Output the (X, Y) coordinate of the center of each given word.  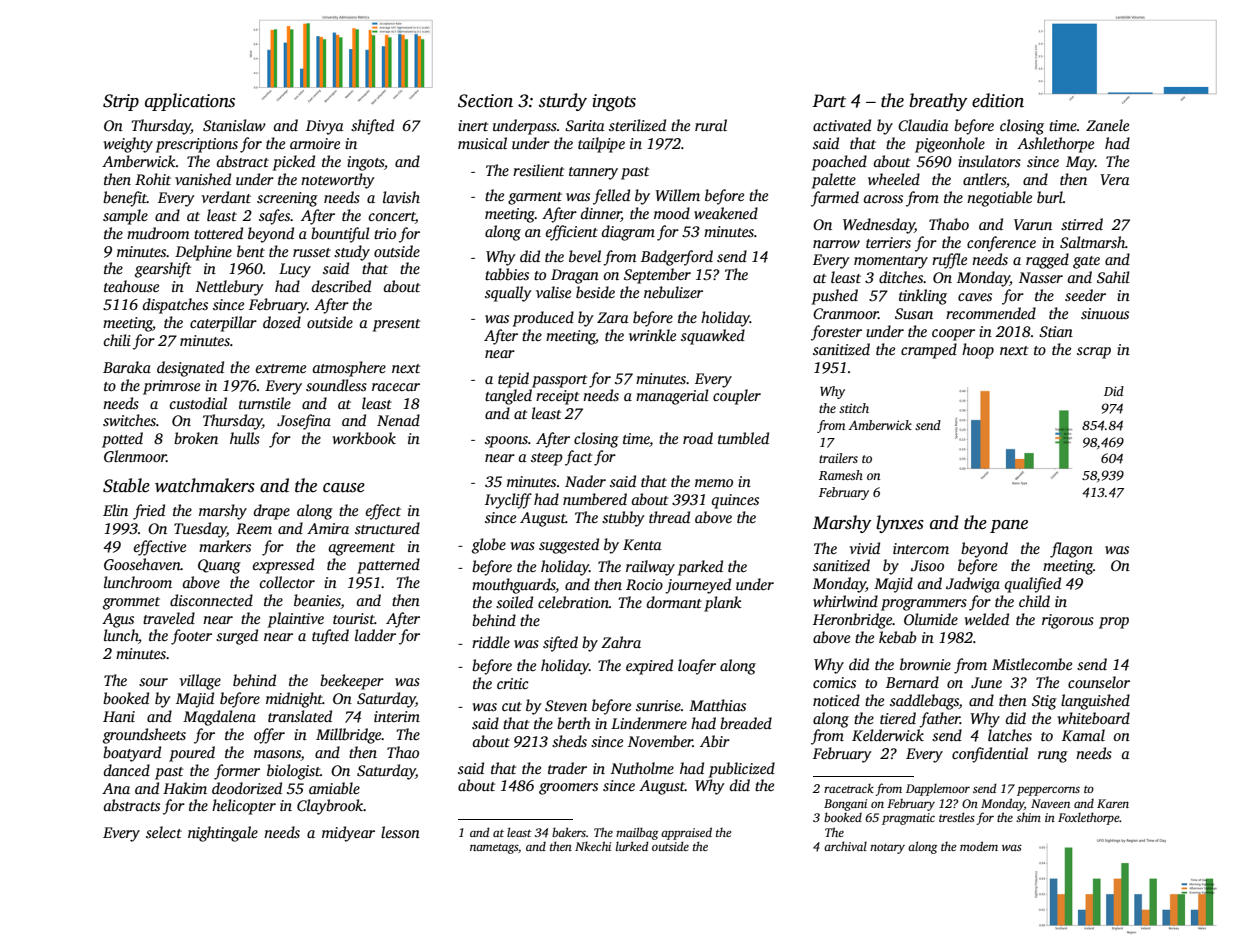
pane (1009, 526)
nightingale (223, 834)
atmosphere (349, 369)
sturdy (563, 102)
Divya (325, 127)
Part (829, 101)
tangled (508, 397)
